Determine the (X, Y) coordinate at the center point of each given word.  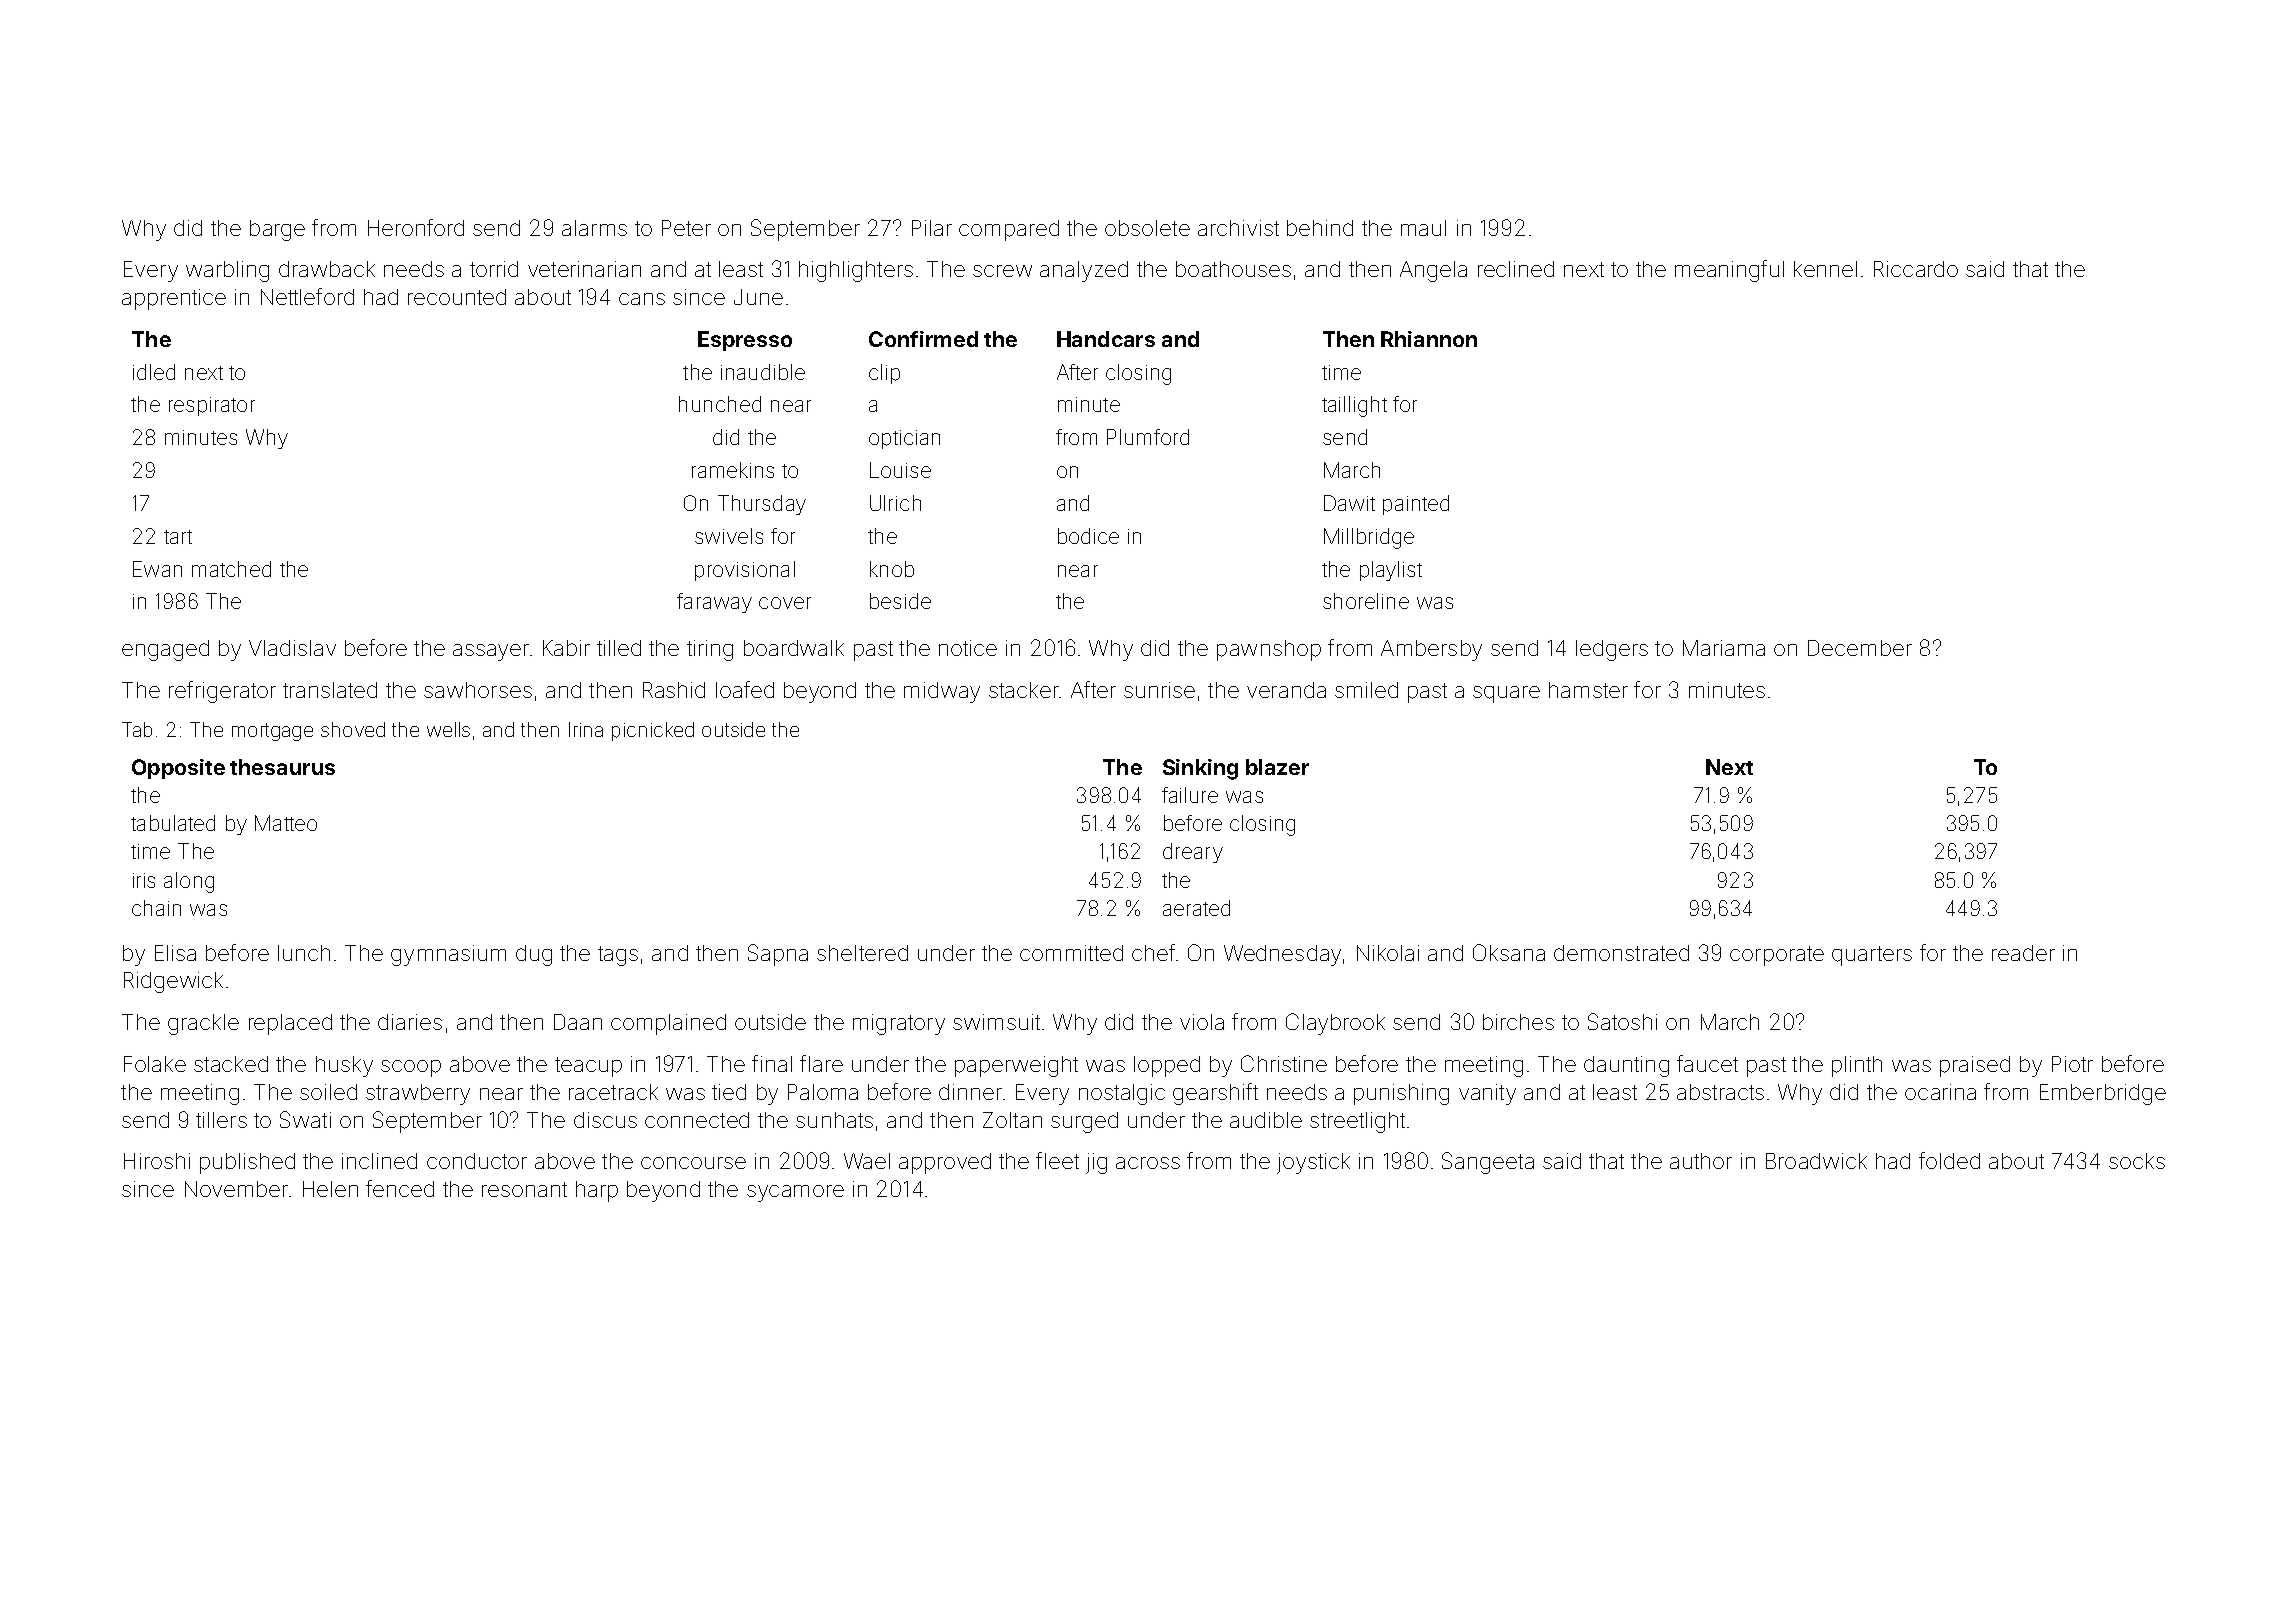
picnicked (653, 731)
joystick (1313, 1163)
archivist (1238, 228)
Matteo (286, 823)
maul (1423, 228)
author (1701, 1161)
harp (597, 1191)
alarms (594, 228)
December (1860, 648)
